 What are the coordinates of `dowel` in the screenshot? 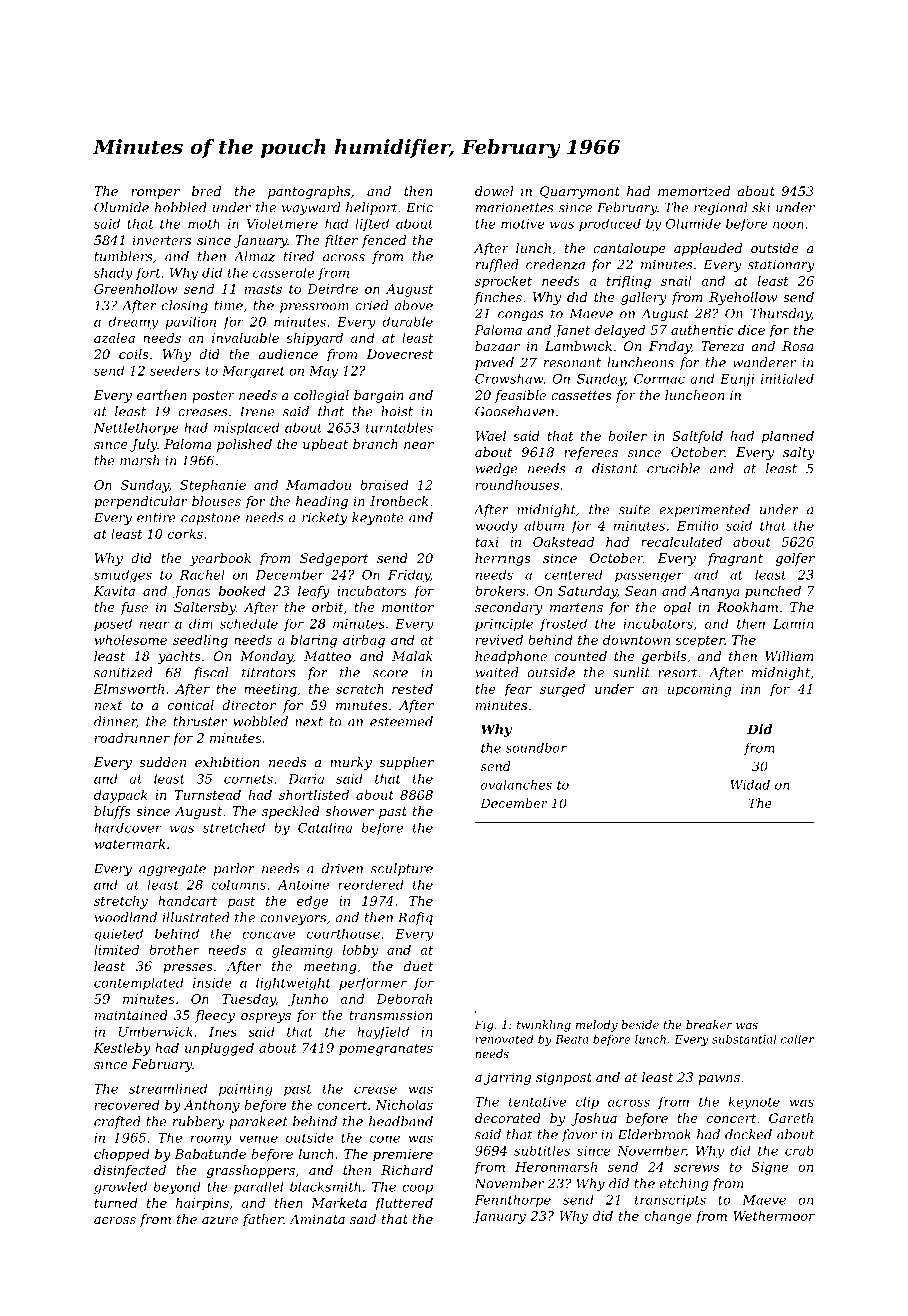 It's located at (494, 191).
